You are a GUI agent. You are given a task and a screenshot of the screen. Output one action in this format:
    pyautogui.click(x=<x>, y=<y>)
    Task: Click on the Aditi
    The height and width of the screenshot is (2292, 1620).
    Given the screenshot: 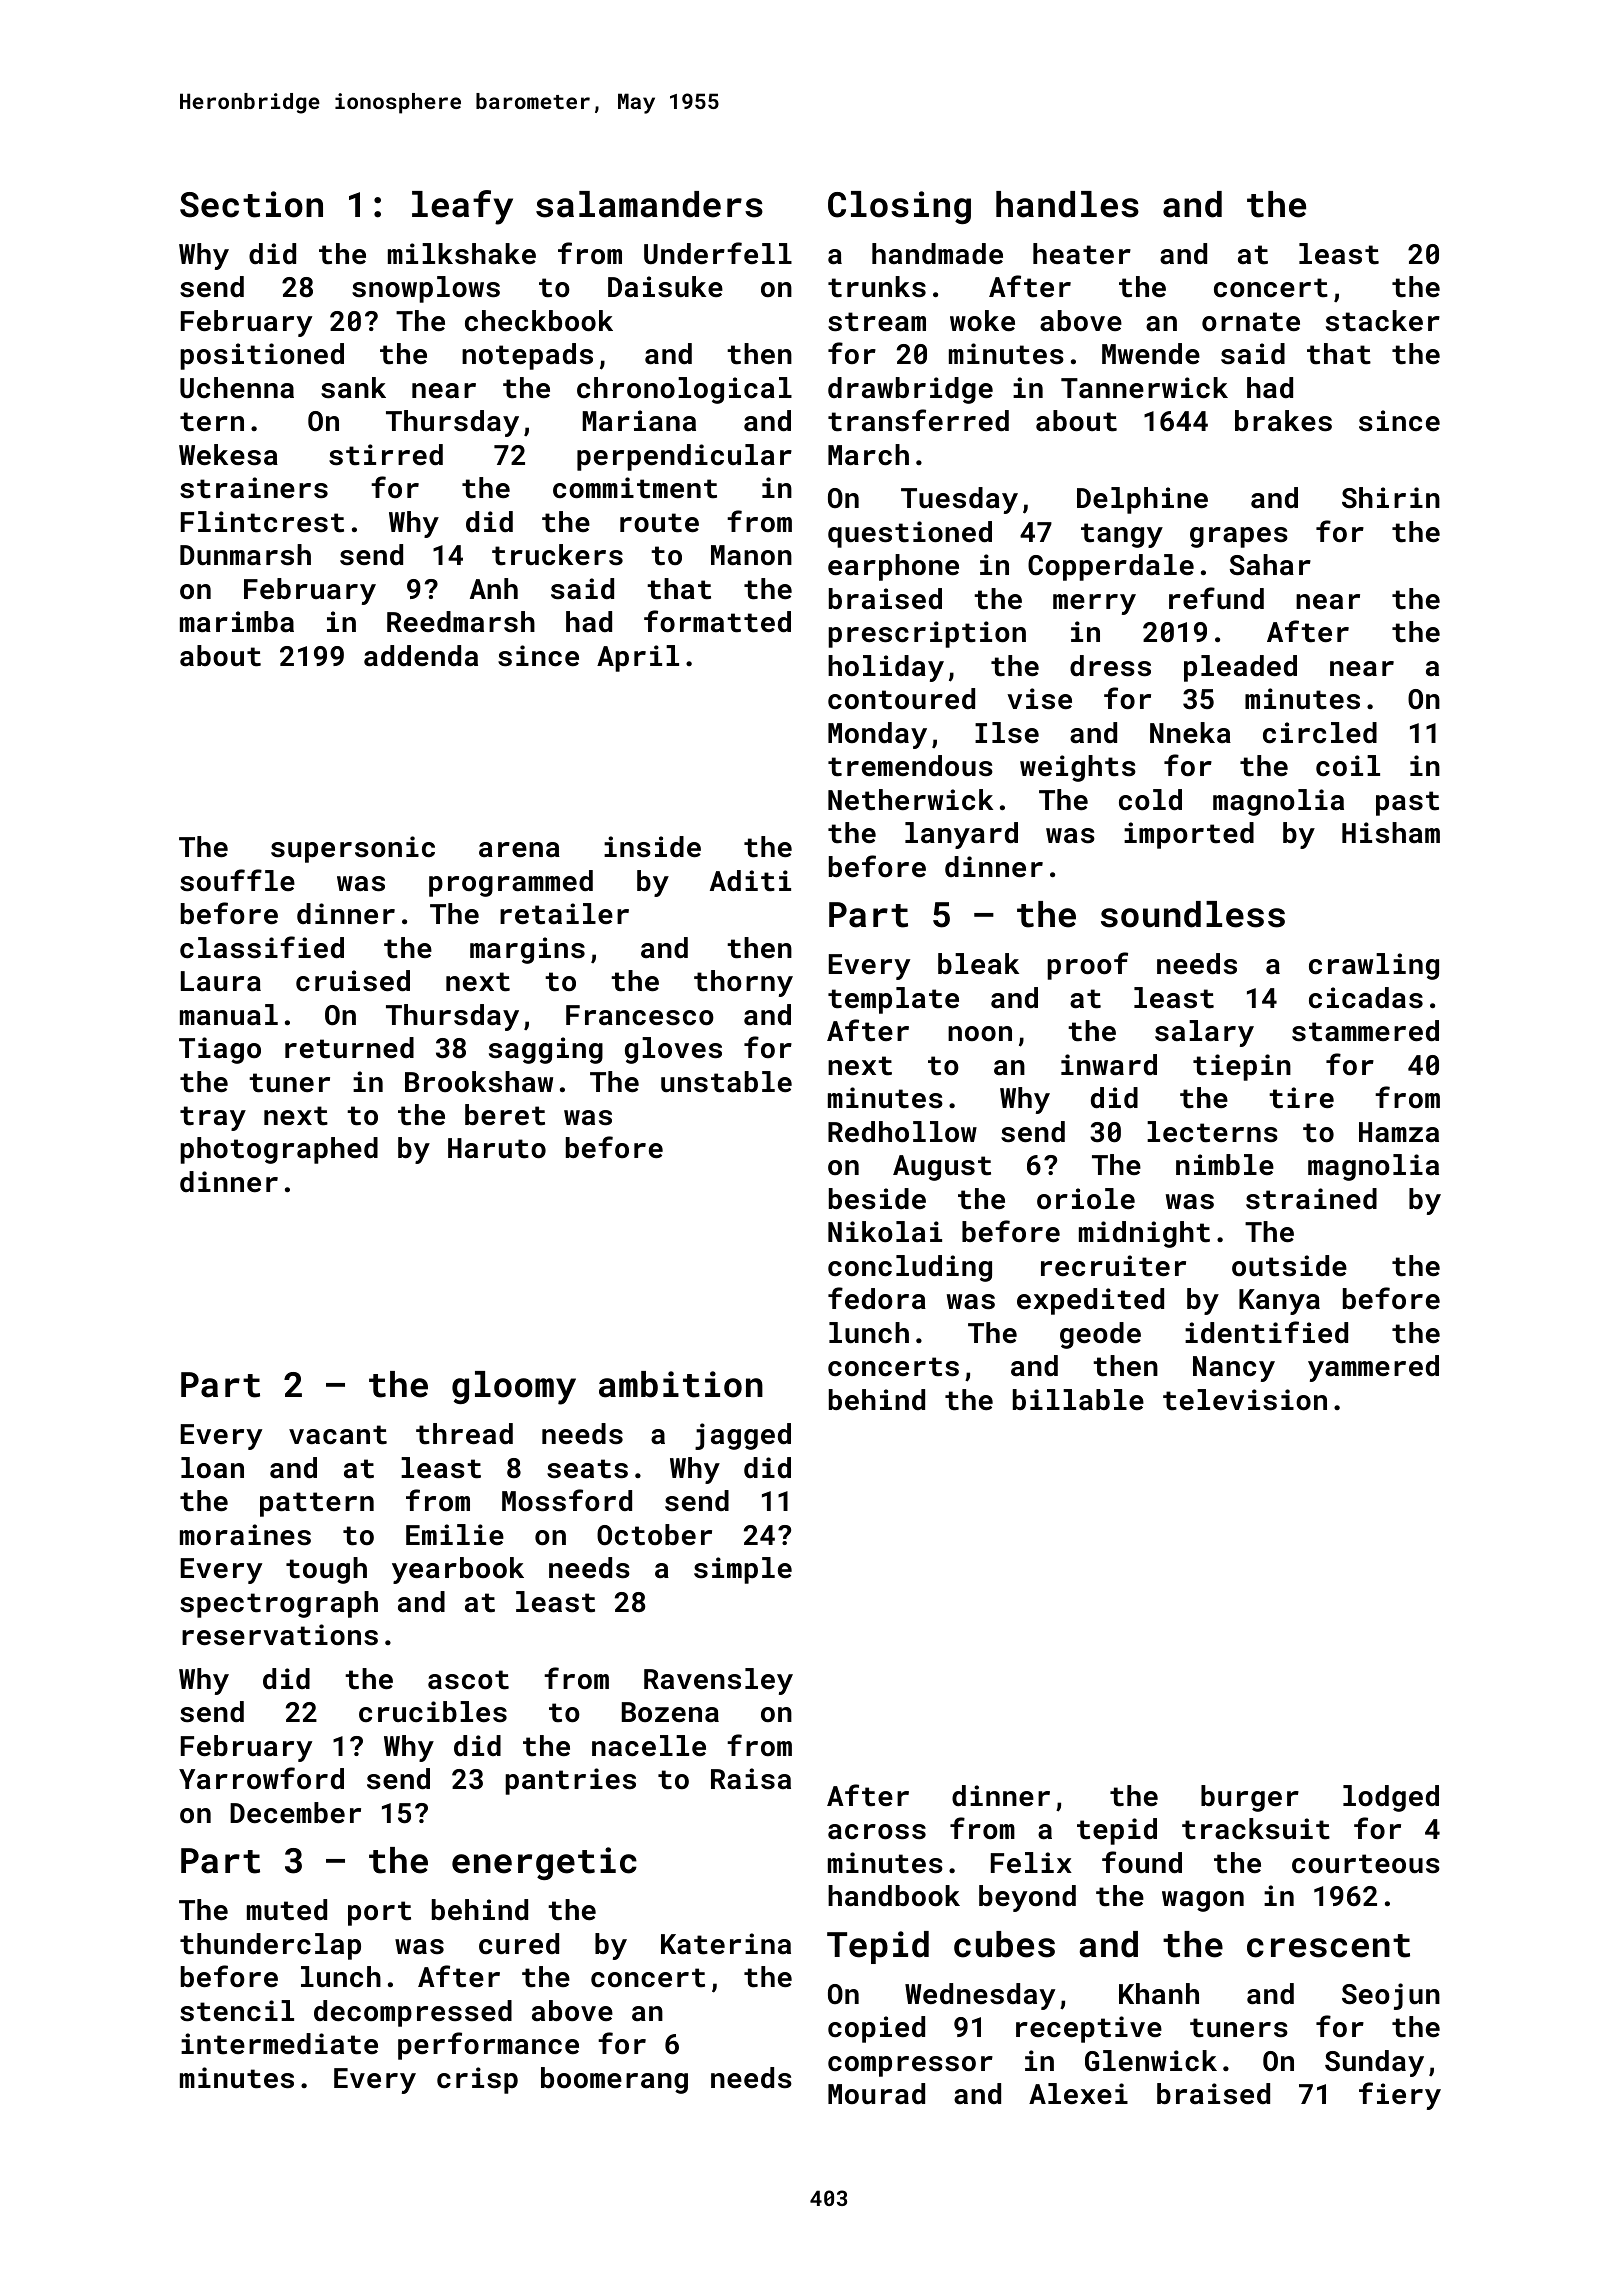 What is the action you would take?
    pyautogui.click(x=750, y=881)
